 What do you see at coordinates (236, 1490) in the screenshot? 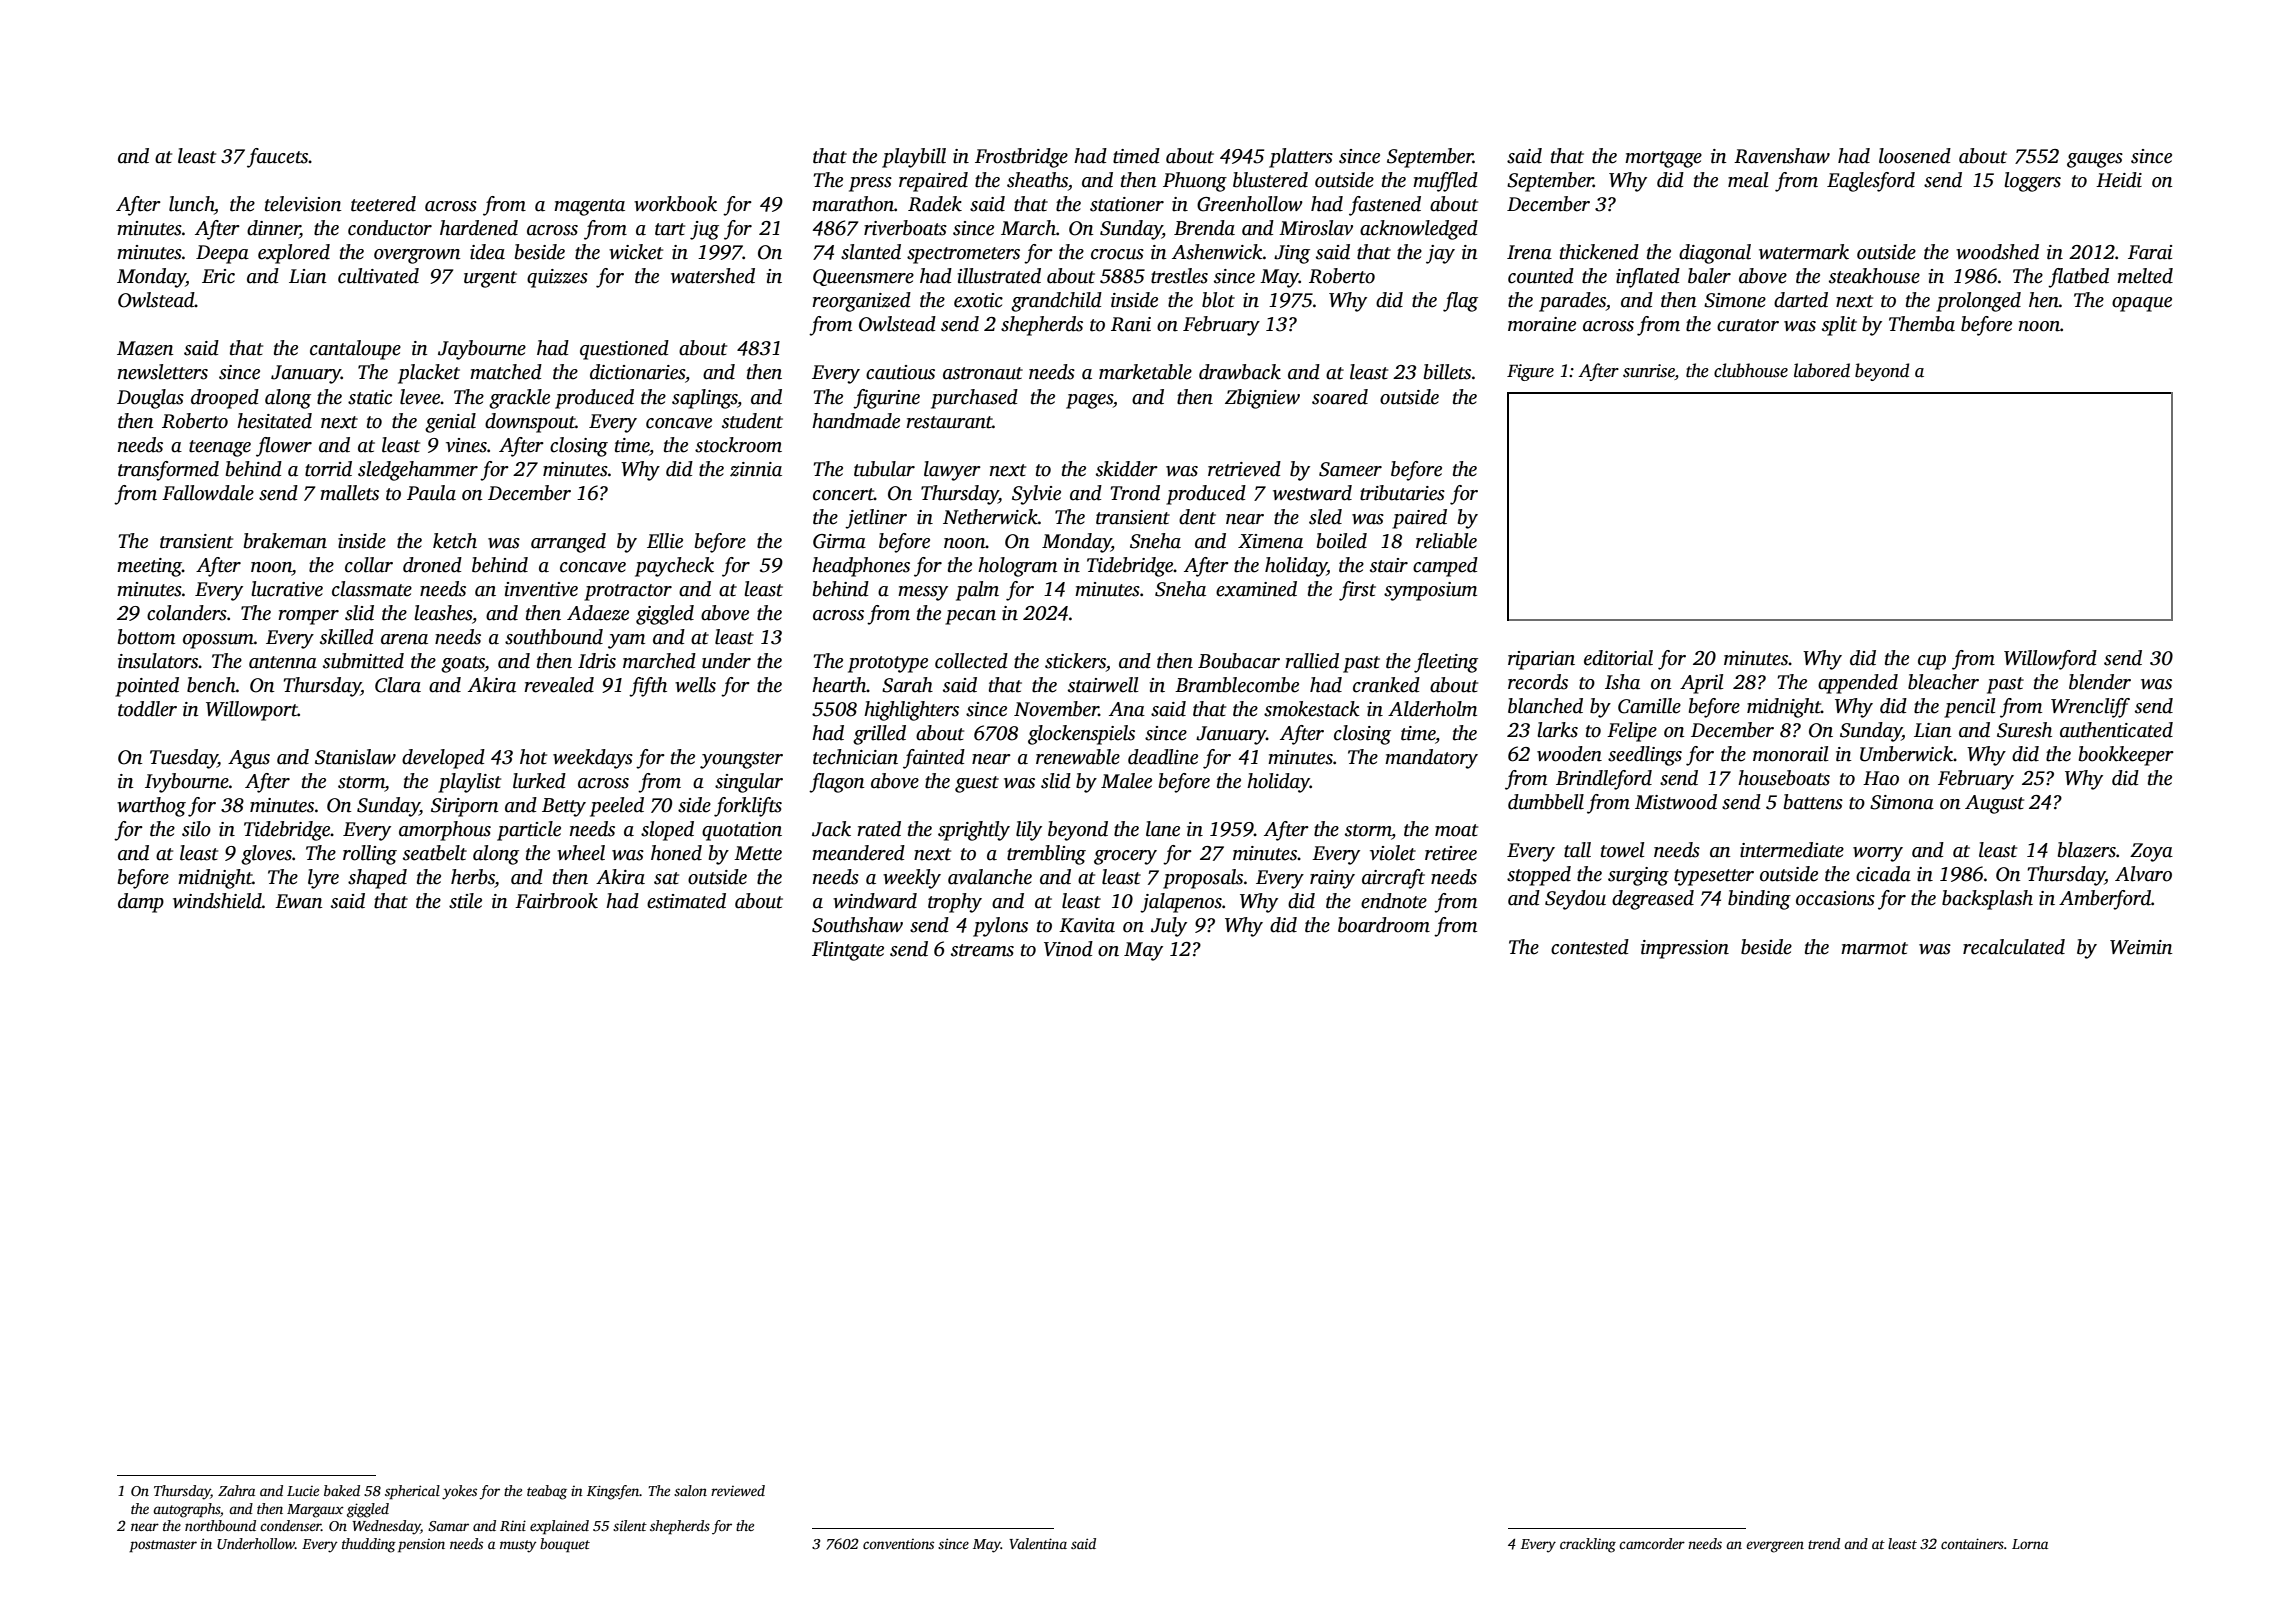
I see `Zahra` at bounding box center [236, 1490].
